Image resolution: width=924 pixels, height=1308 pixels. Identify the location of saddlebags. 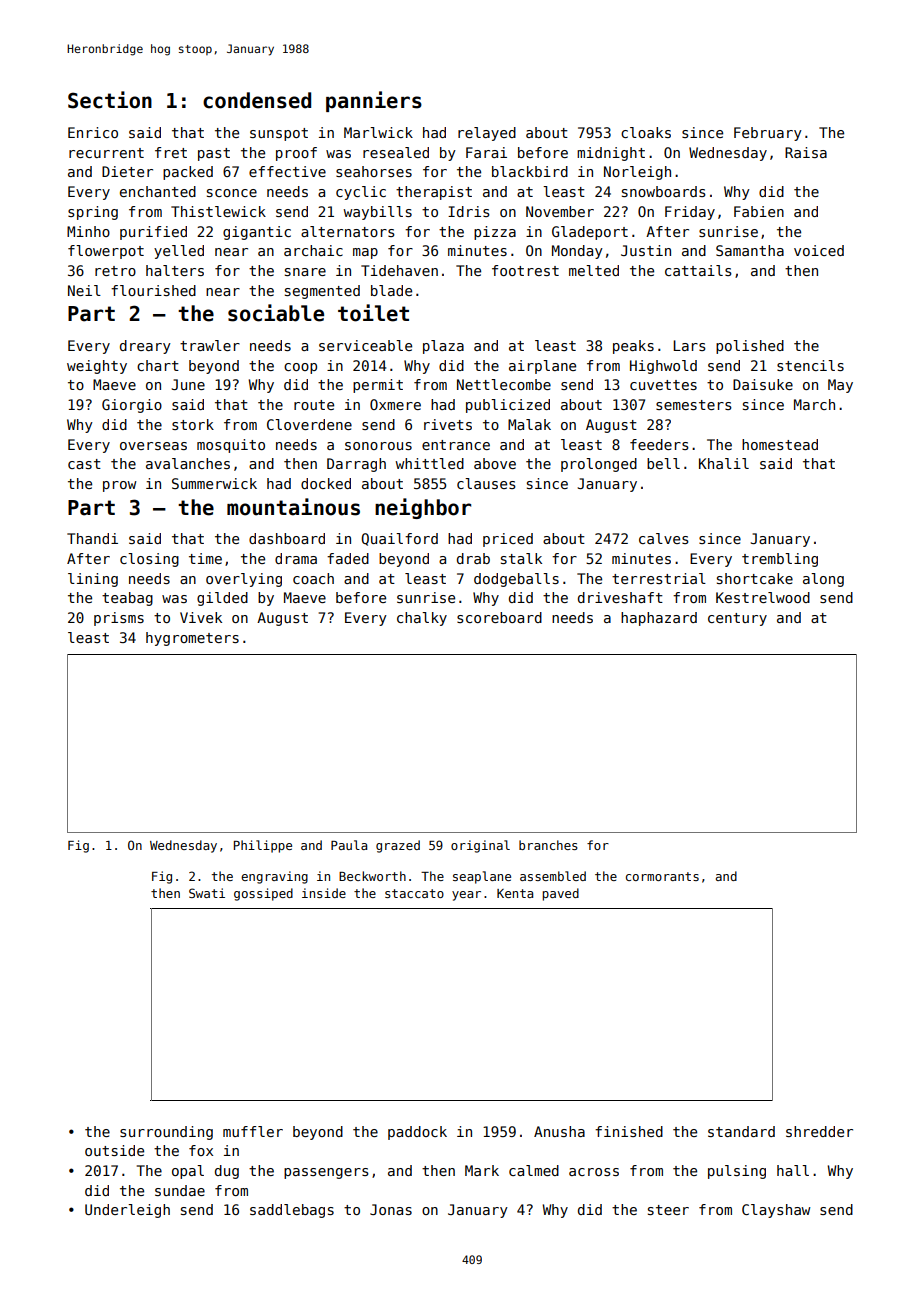
(292, 1211).
